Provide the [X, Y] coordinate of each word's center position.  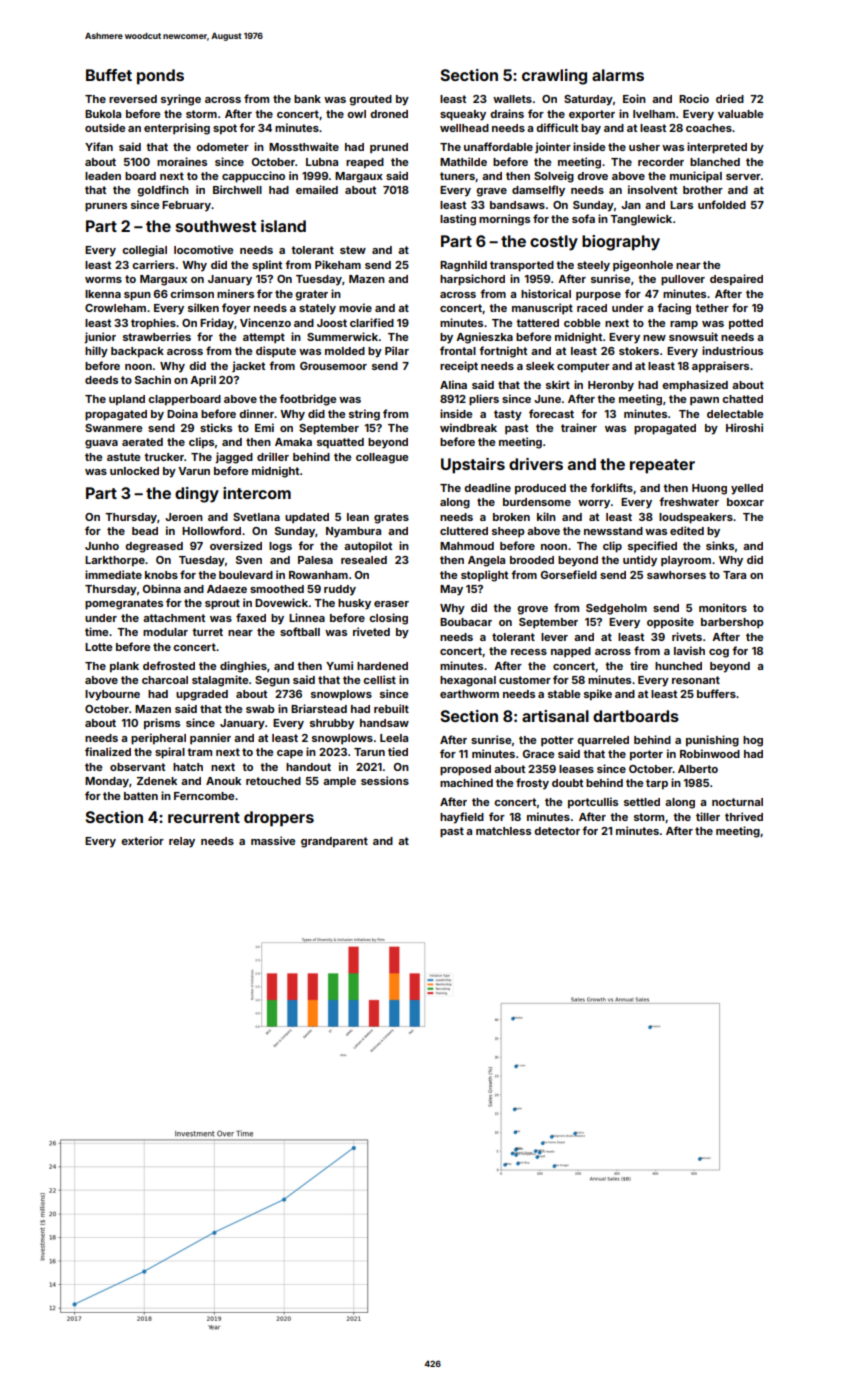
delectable [735, 414]
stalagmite [220, 681]
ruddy [340, 590]
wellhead [464, 128]
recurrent [204, 817]
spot [225, 129]
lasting [458, 220]
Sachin [153, 379]
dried [730, 98]
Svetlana [256, 517]
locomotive [203, 249]
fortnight [503, 352]
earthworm [469, 694]
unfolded [722, 204]
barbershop [732, 623]
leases [576, 769]
